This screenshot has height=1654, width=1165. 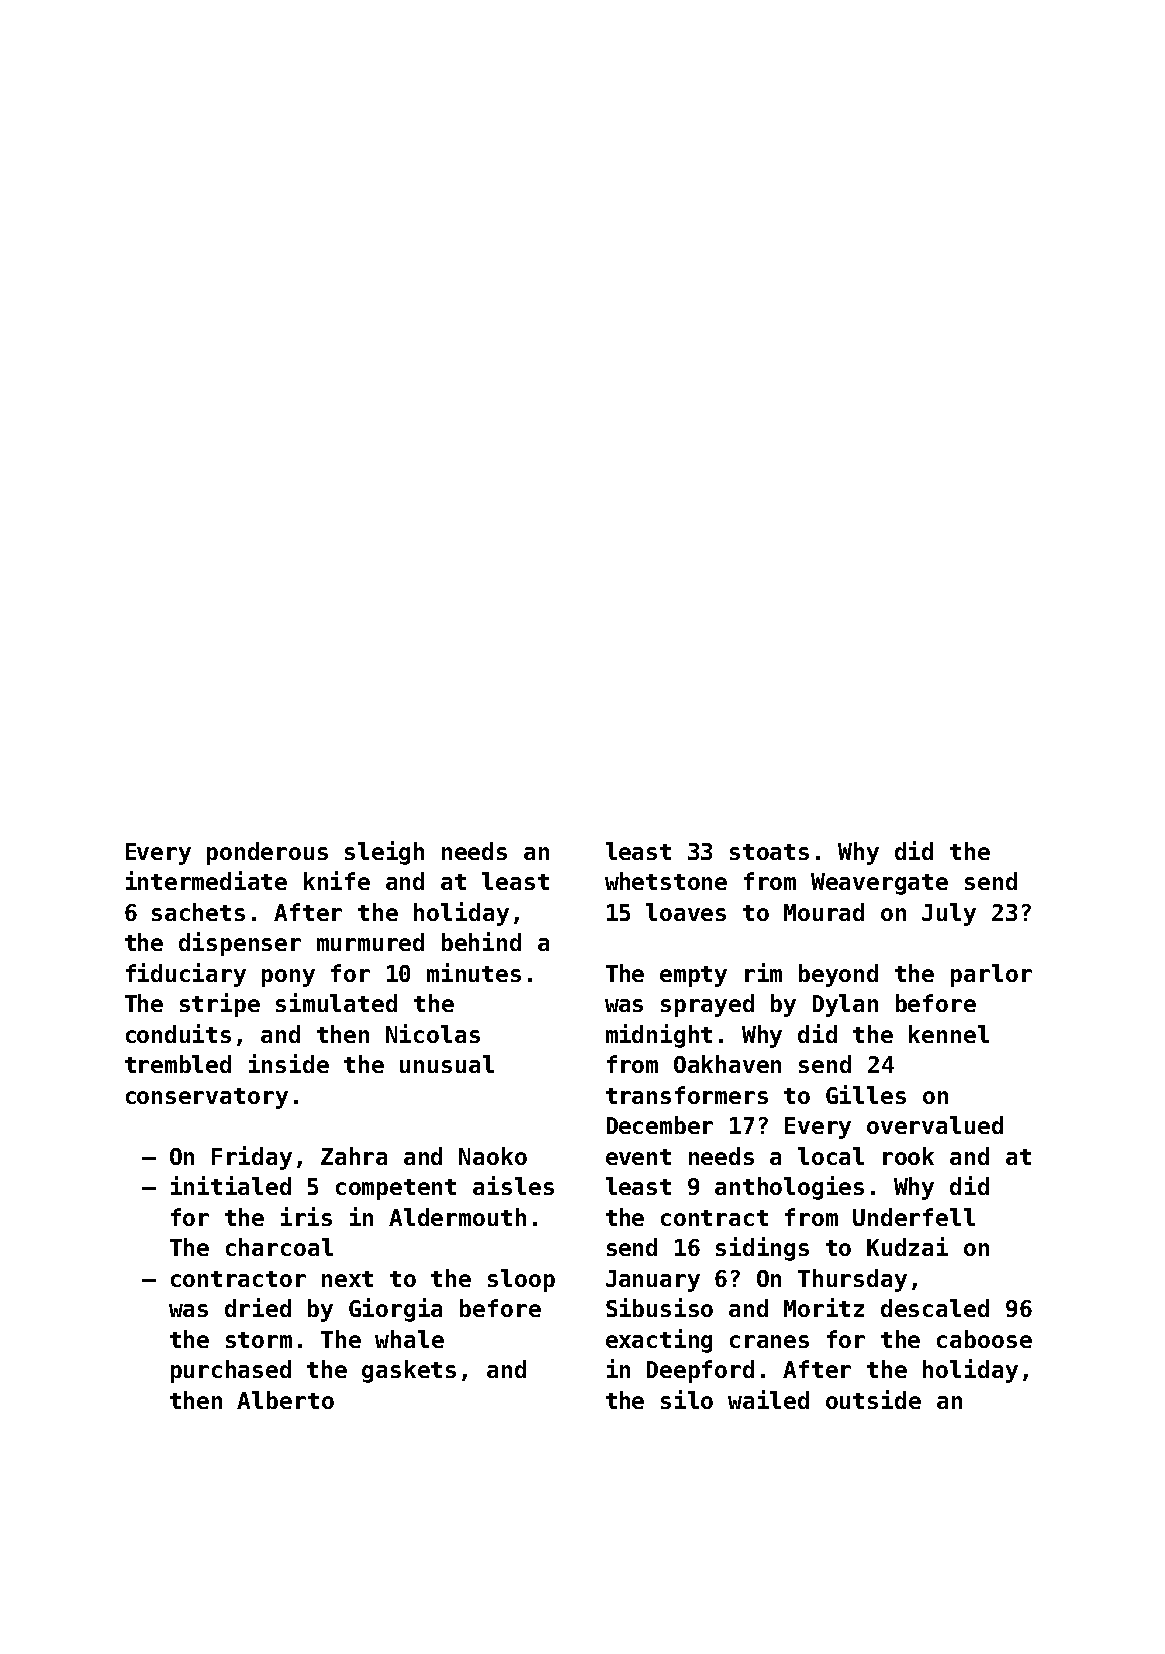 What do you see at coordinates (879, 884) in the screenshot?
I see `Weavergate` at bounding box center [879, 884].
